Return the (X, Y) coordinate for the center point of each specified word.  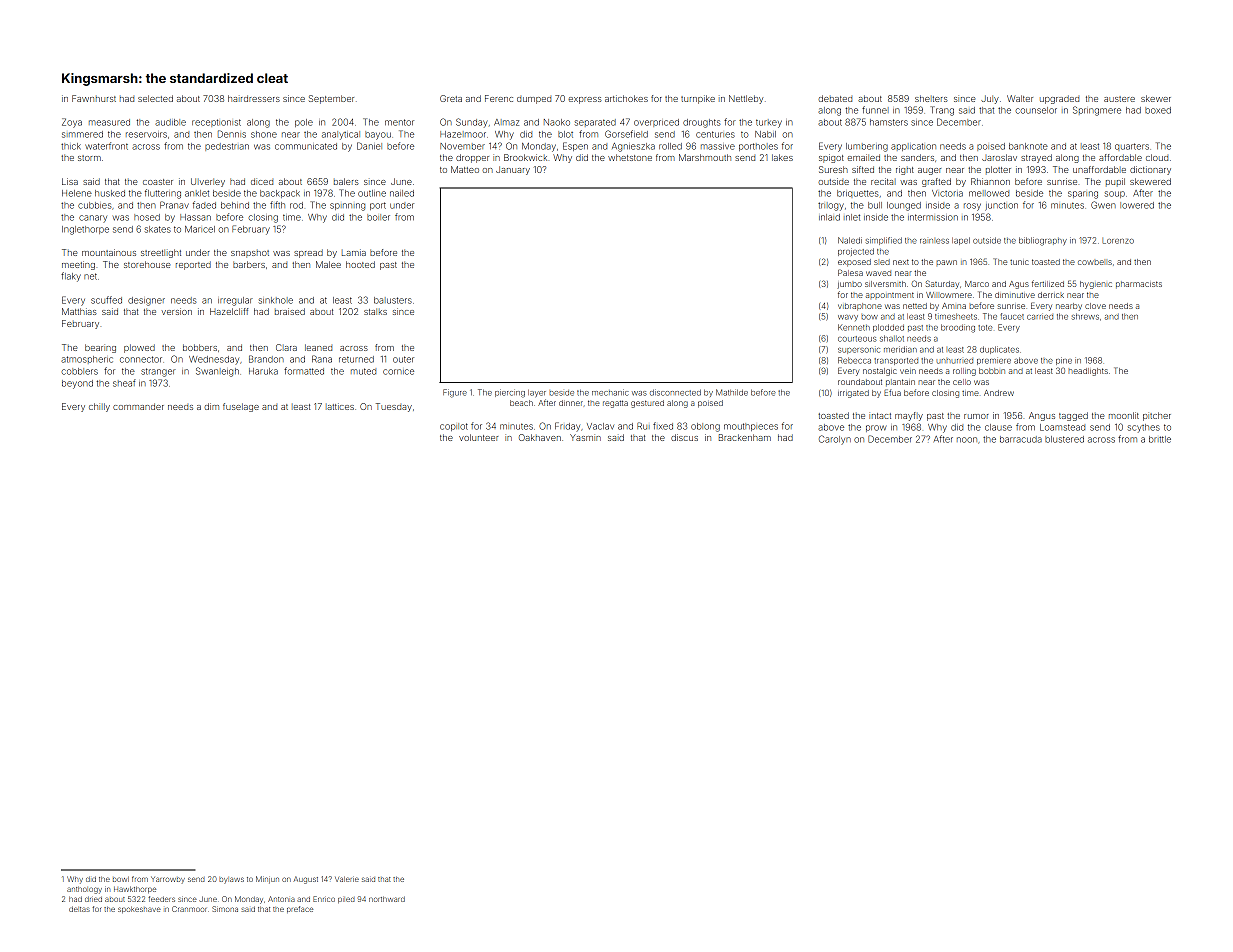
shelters (931, 98)
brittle (1160, 439)
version (177, 311)
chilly (99, 407)
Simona (225, 909)
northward (387, 899)
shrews (1085, 316)
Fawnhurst (94, 98)
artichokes (626, 98)
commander (138, 406)
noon (967, 440)
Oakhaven (540, 437)
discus (684, 437)
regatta (615, 404)
